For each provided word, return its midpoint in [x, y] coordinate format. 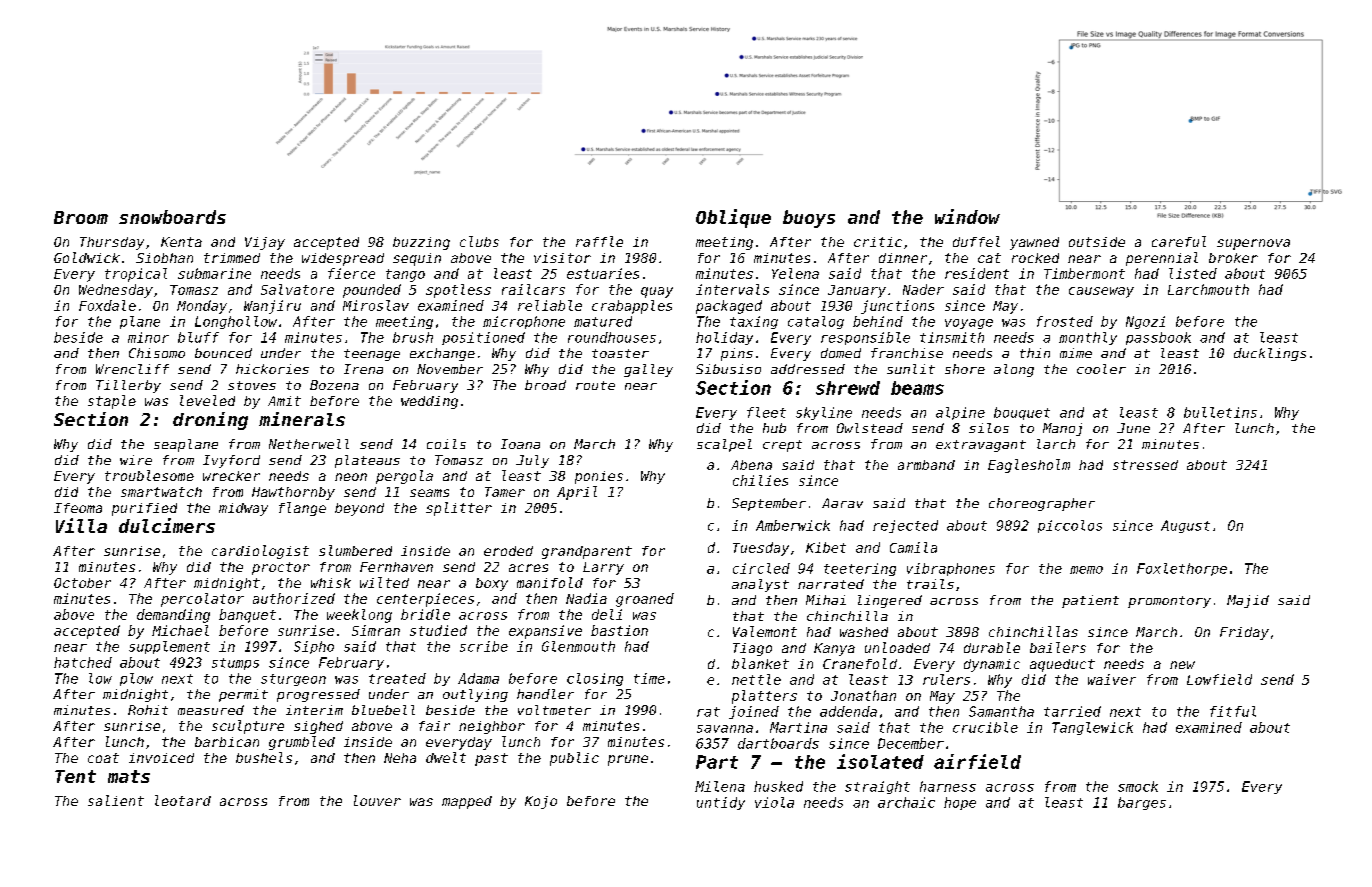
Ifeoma [78, 508]
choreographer [1042, 504]
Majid [1248, 601]
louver [377, 800]
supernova [1253, 244]
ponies [599, 477]
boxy [492, 584]
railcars [533, 289]
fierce [351, 273]
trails [930, 584]
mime [1076, 353]
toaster [620, 353]
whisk [331, 583]
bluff [198, 337]
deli [607, 614]
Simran [376, 630]
